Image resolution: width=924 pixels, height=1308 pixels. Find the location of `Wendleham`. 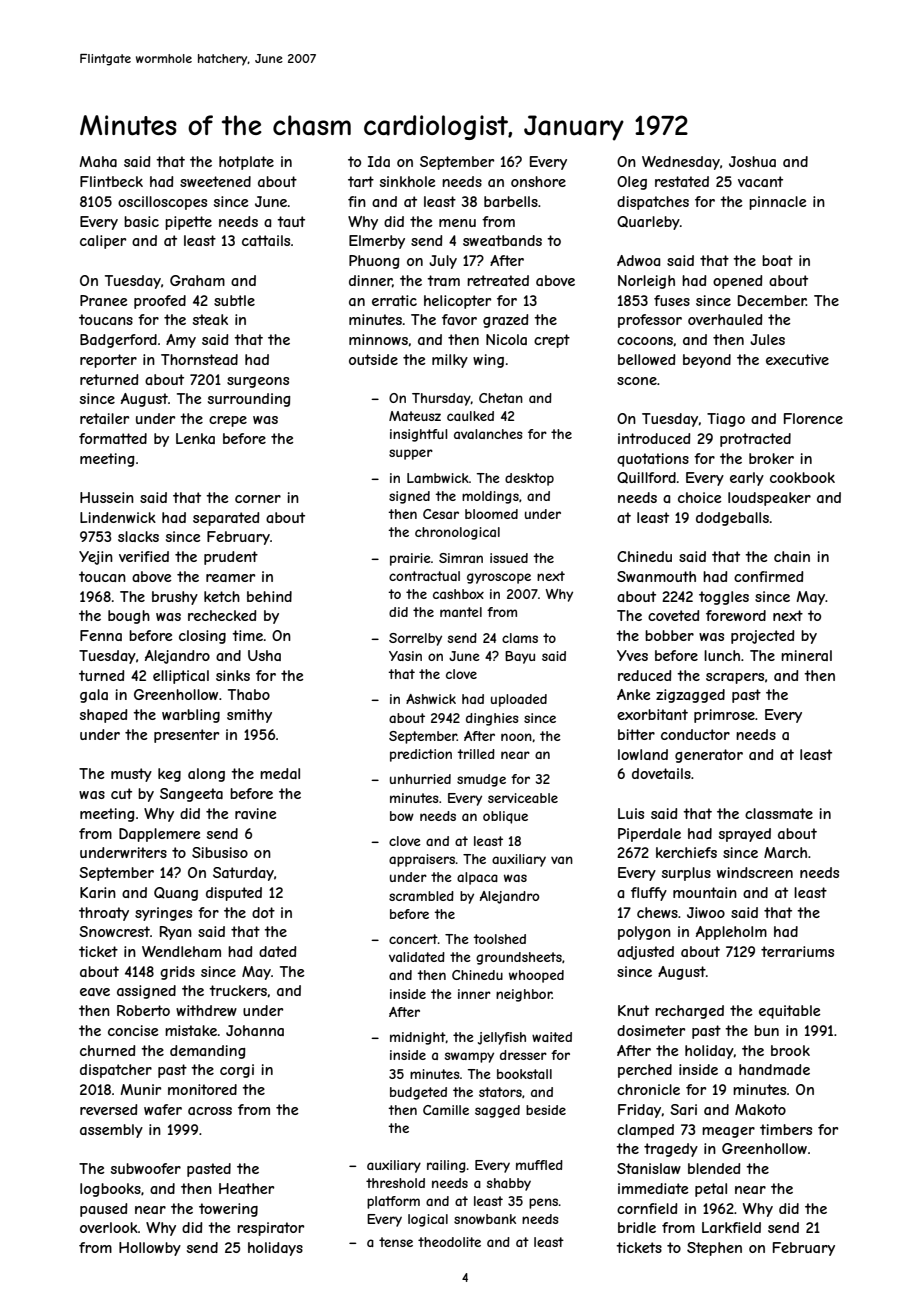

Wendleham is located at coordinates (181, 951).
